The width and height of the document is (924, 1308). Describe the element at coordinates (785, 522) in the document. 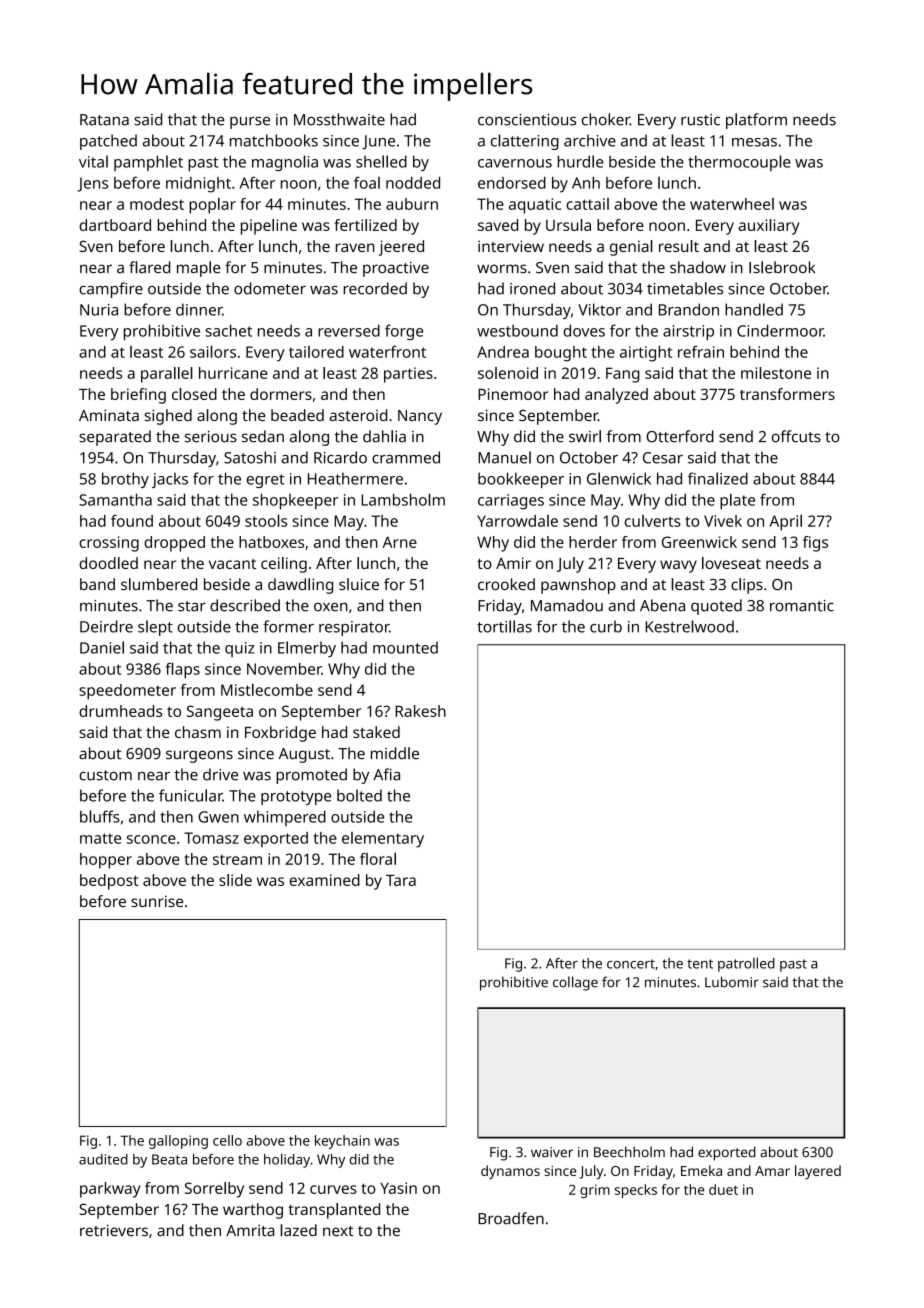

I see `April` at that location.
